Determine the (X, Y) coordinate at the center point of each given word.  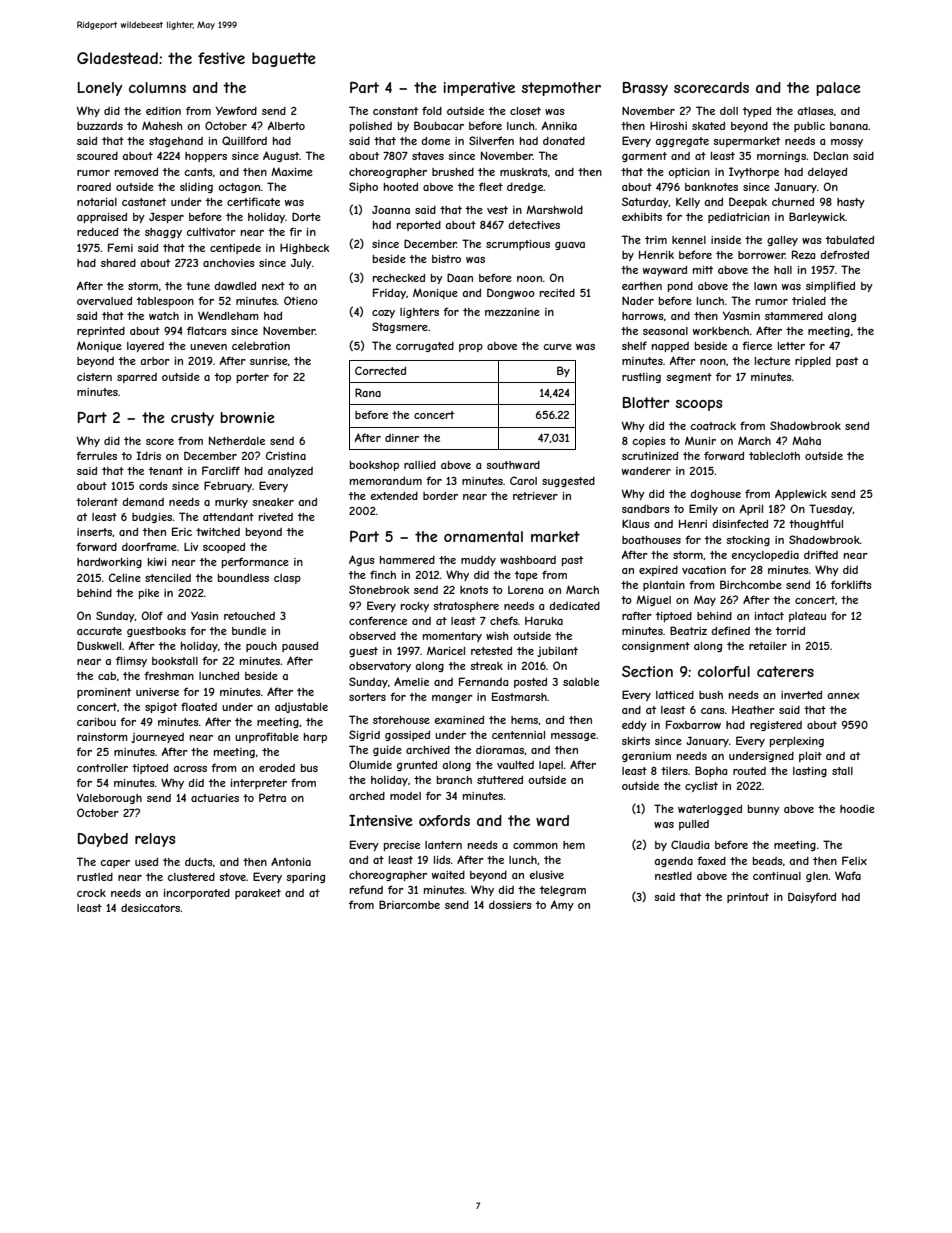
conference (378, 620)
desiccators (151, 908)
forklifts (851, 584)
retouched (249, 616)
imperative (479, 89)
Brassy (645, 89)
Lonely (100, 89)
